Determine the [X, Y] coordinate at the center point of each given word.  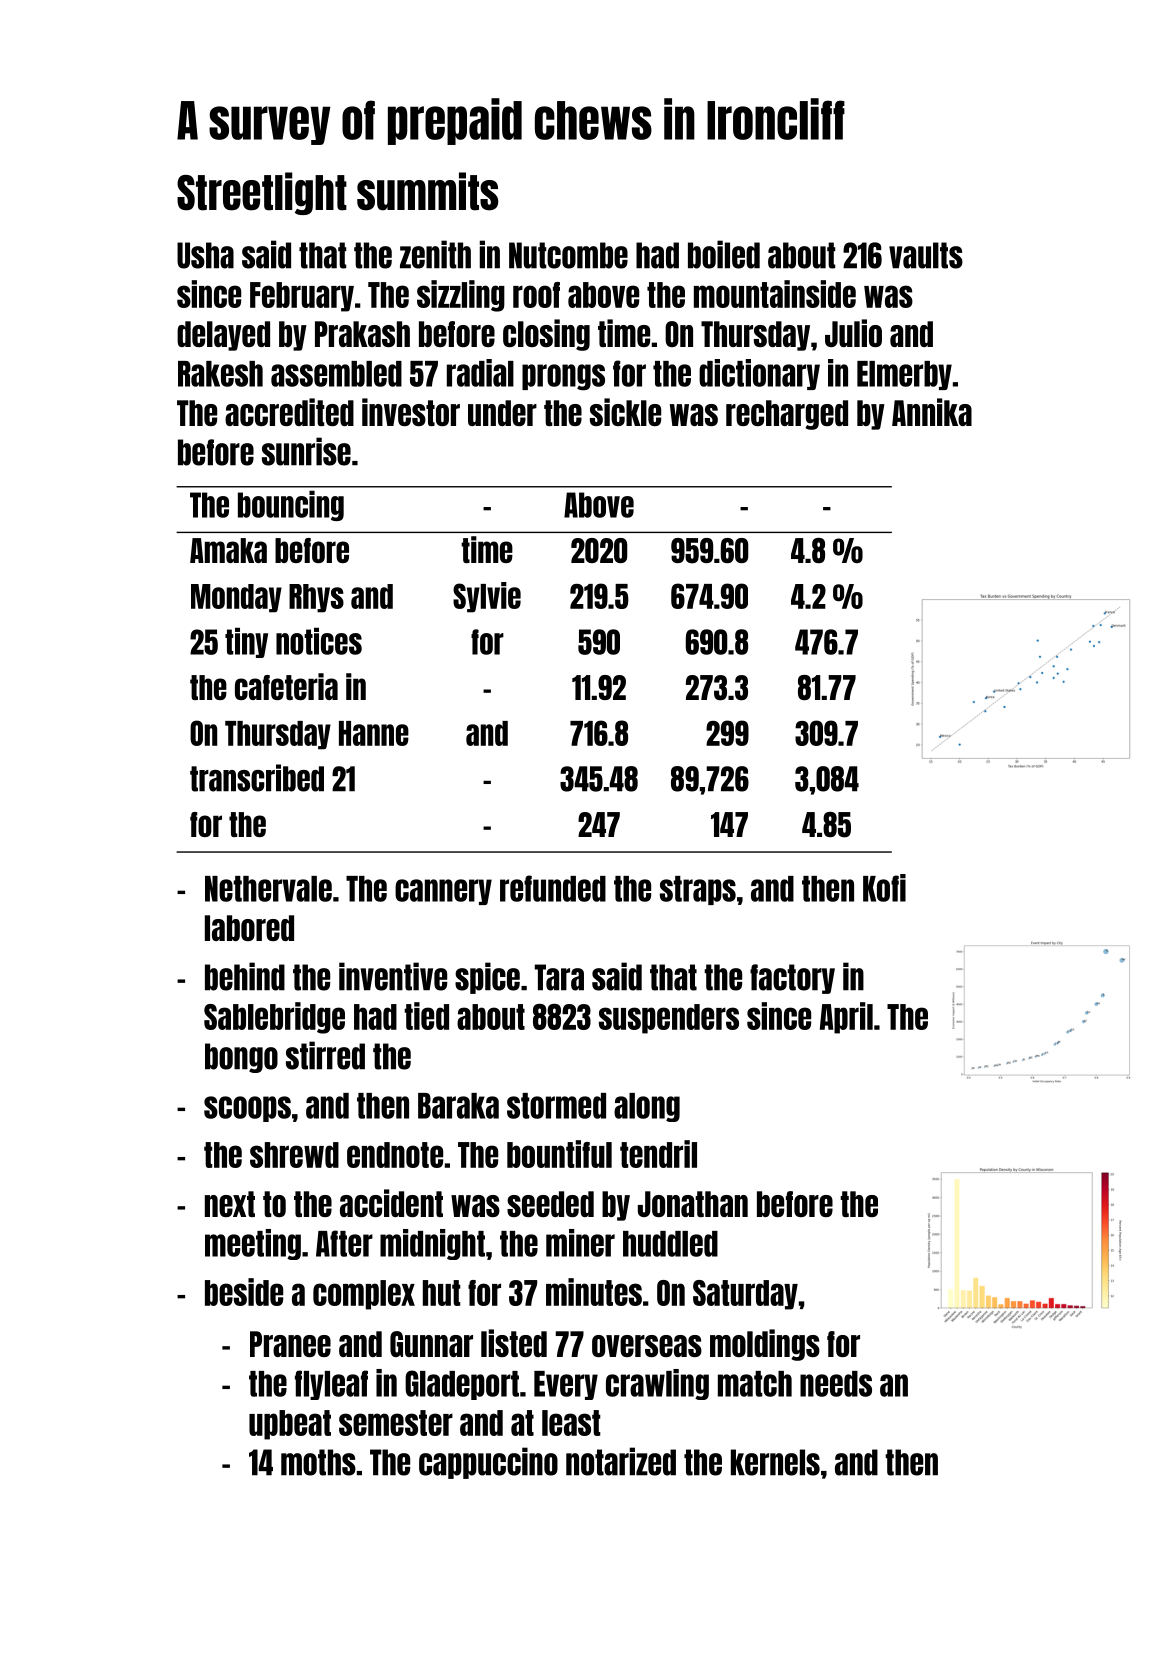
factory [792, 979]
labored [249, 928]
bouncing [291, 505]
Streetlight [262, 193]
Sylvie [487, 597]
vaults [926, 255]
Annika [932, 412]
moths [318, 1462]
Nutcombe [568, 255]
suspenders [669, 1019]
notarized [621, 1461]
